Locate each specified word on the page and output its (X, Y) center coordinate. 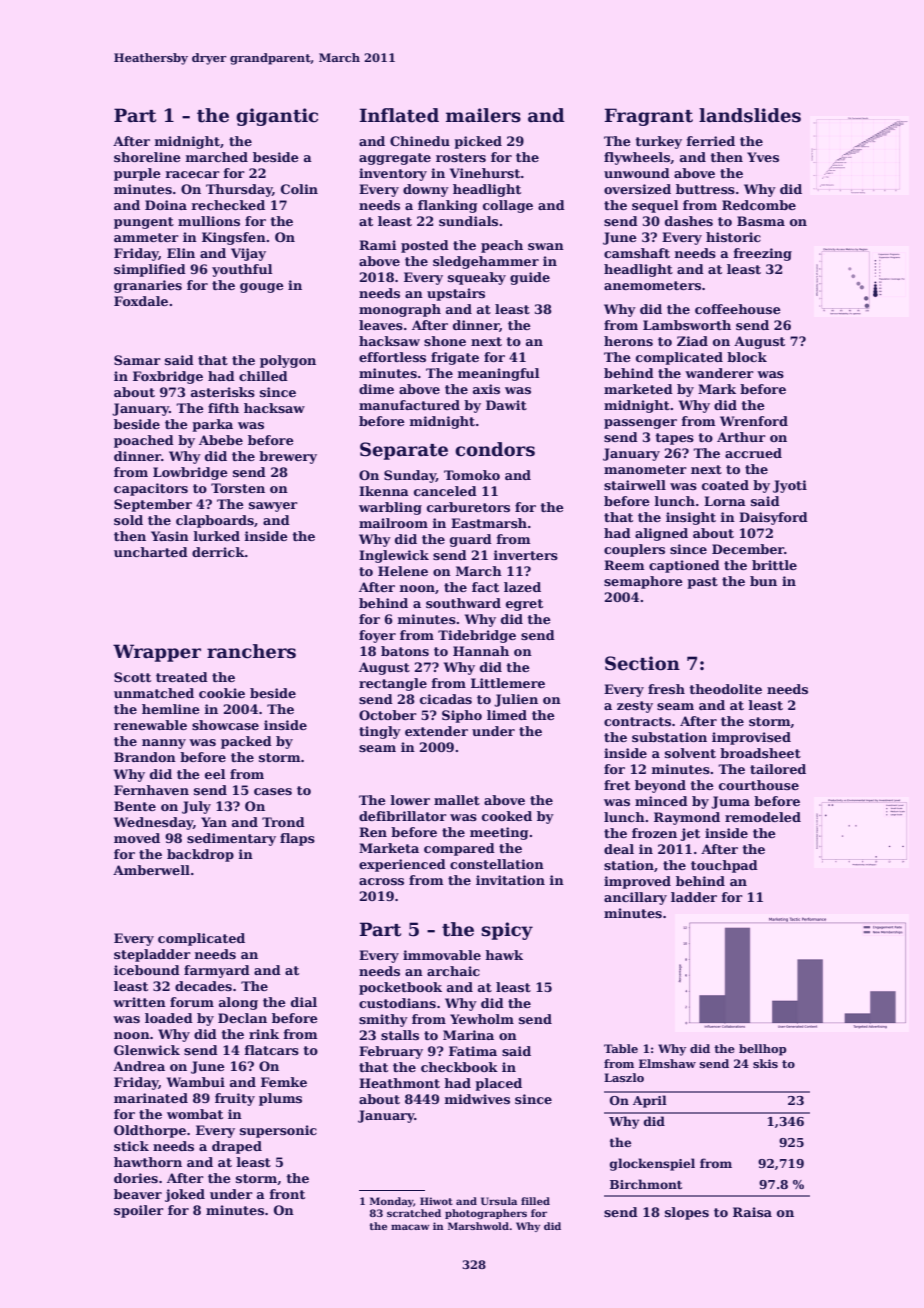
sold (128, 520)
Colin (299, 189)
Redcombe (759, 205)
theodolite (726, 689)
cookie (222, 693)
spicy (507, 931)
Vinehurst (485, 173)
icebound (147, 970)
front (287, 1194)
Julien (516, 700)
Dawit (506, 405)
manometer (645, 469)
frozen (654, 833)
